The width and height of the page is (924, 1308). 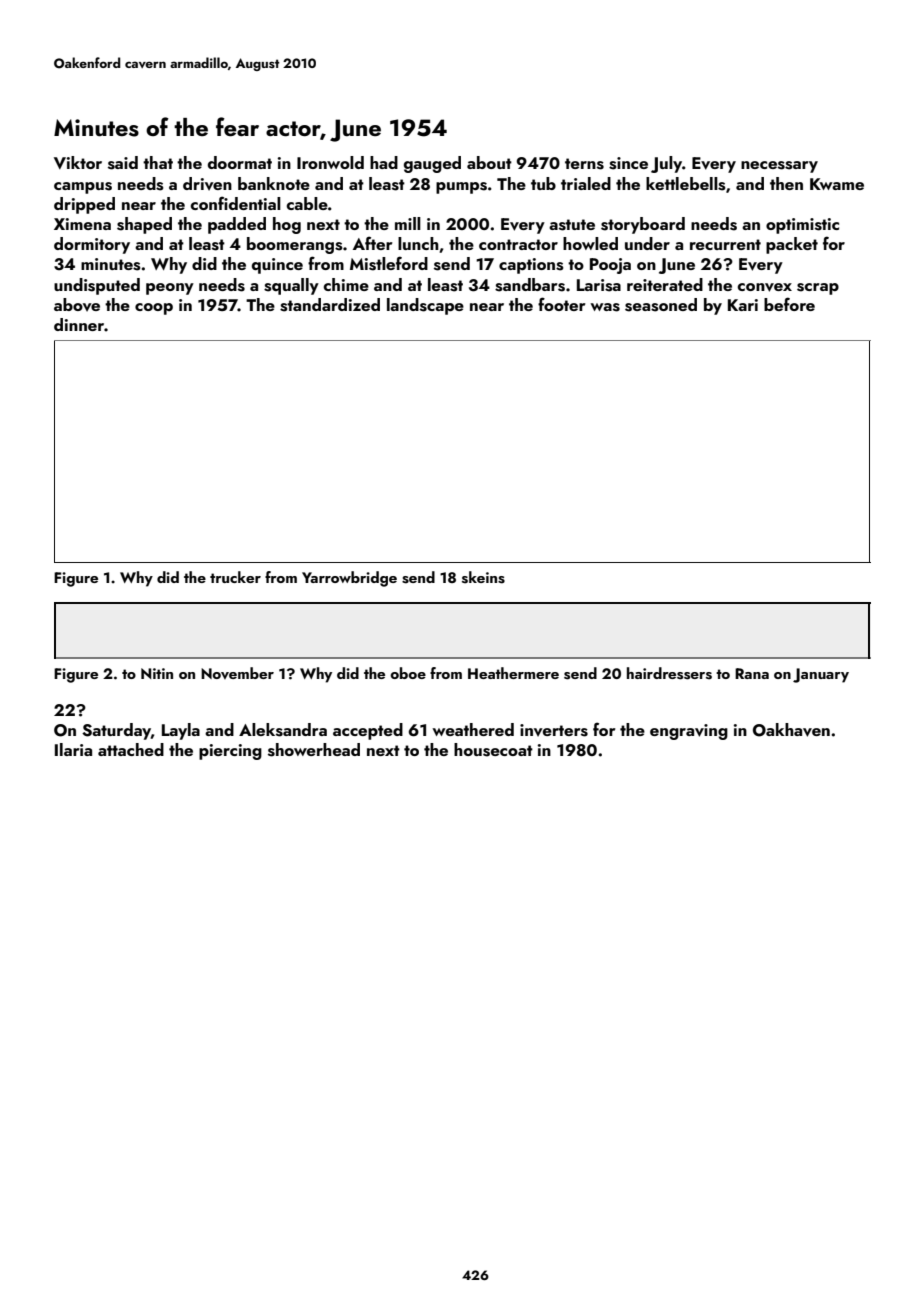 I want to click on campus, so click(x=83, y=188).
